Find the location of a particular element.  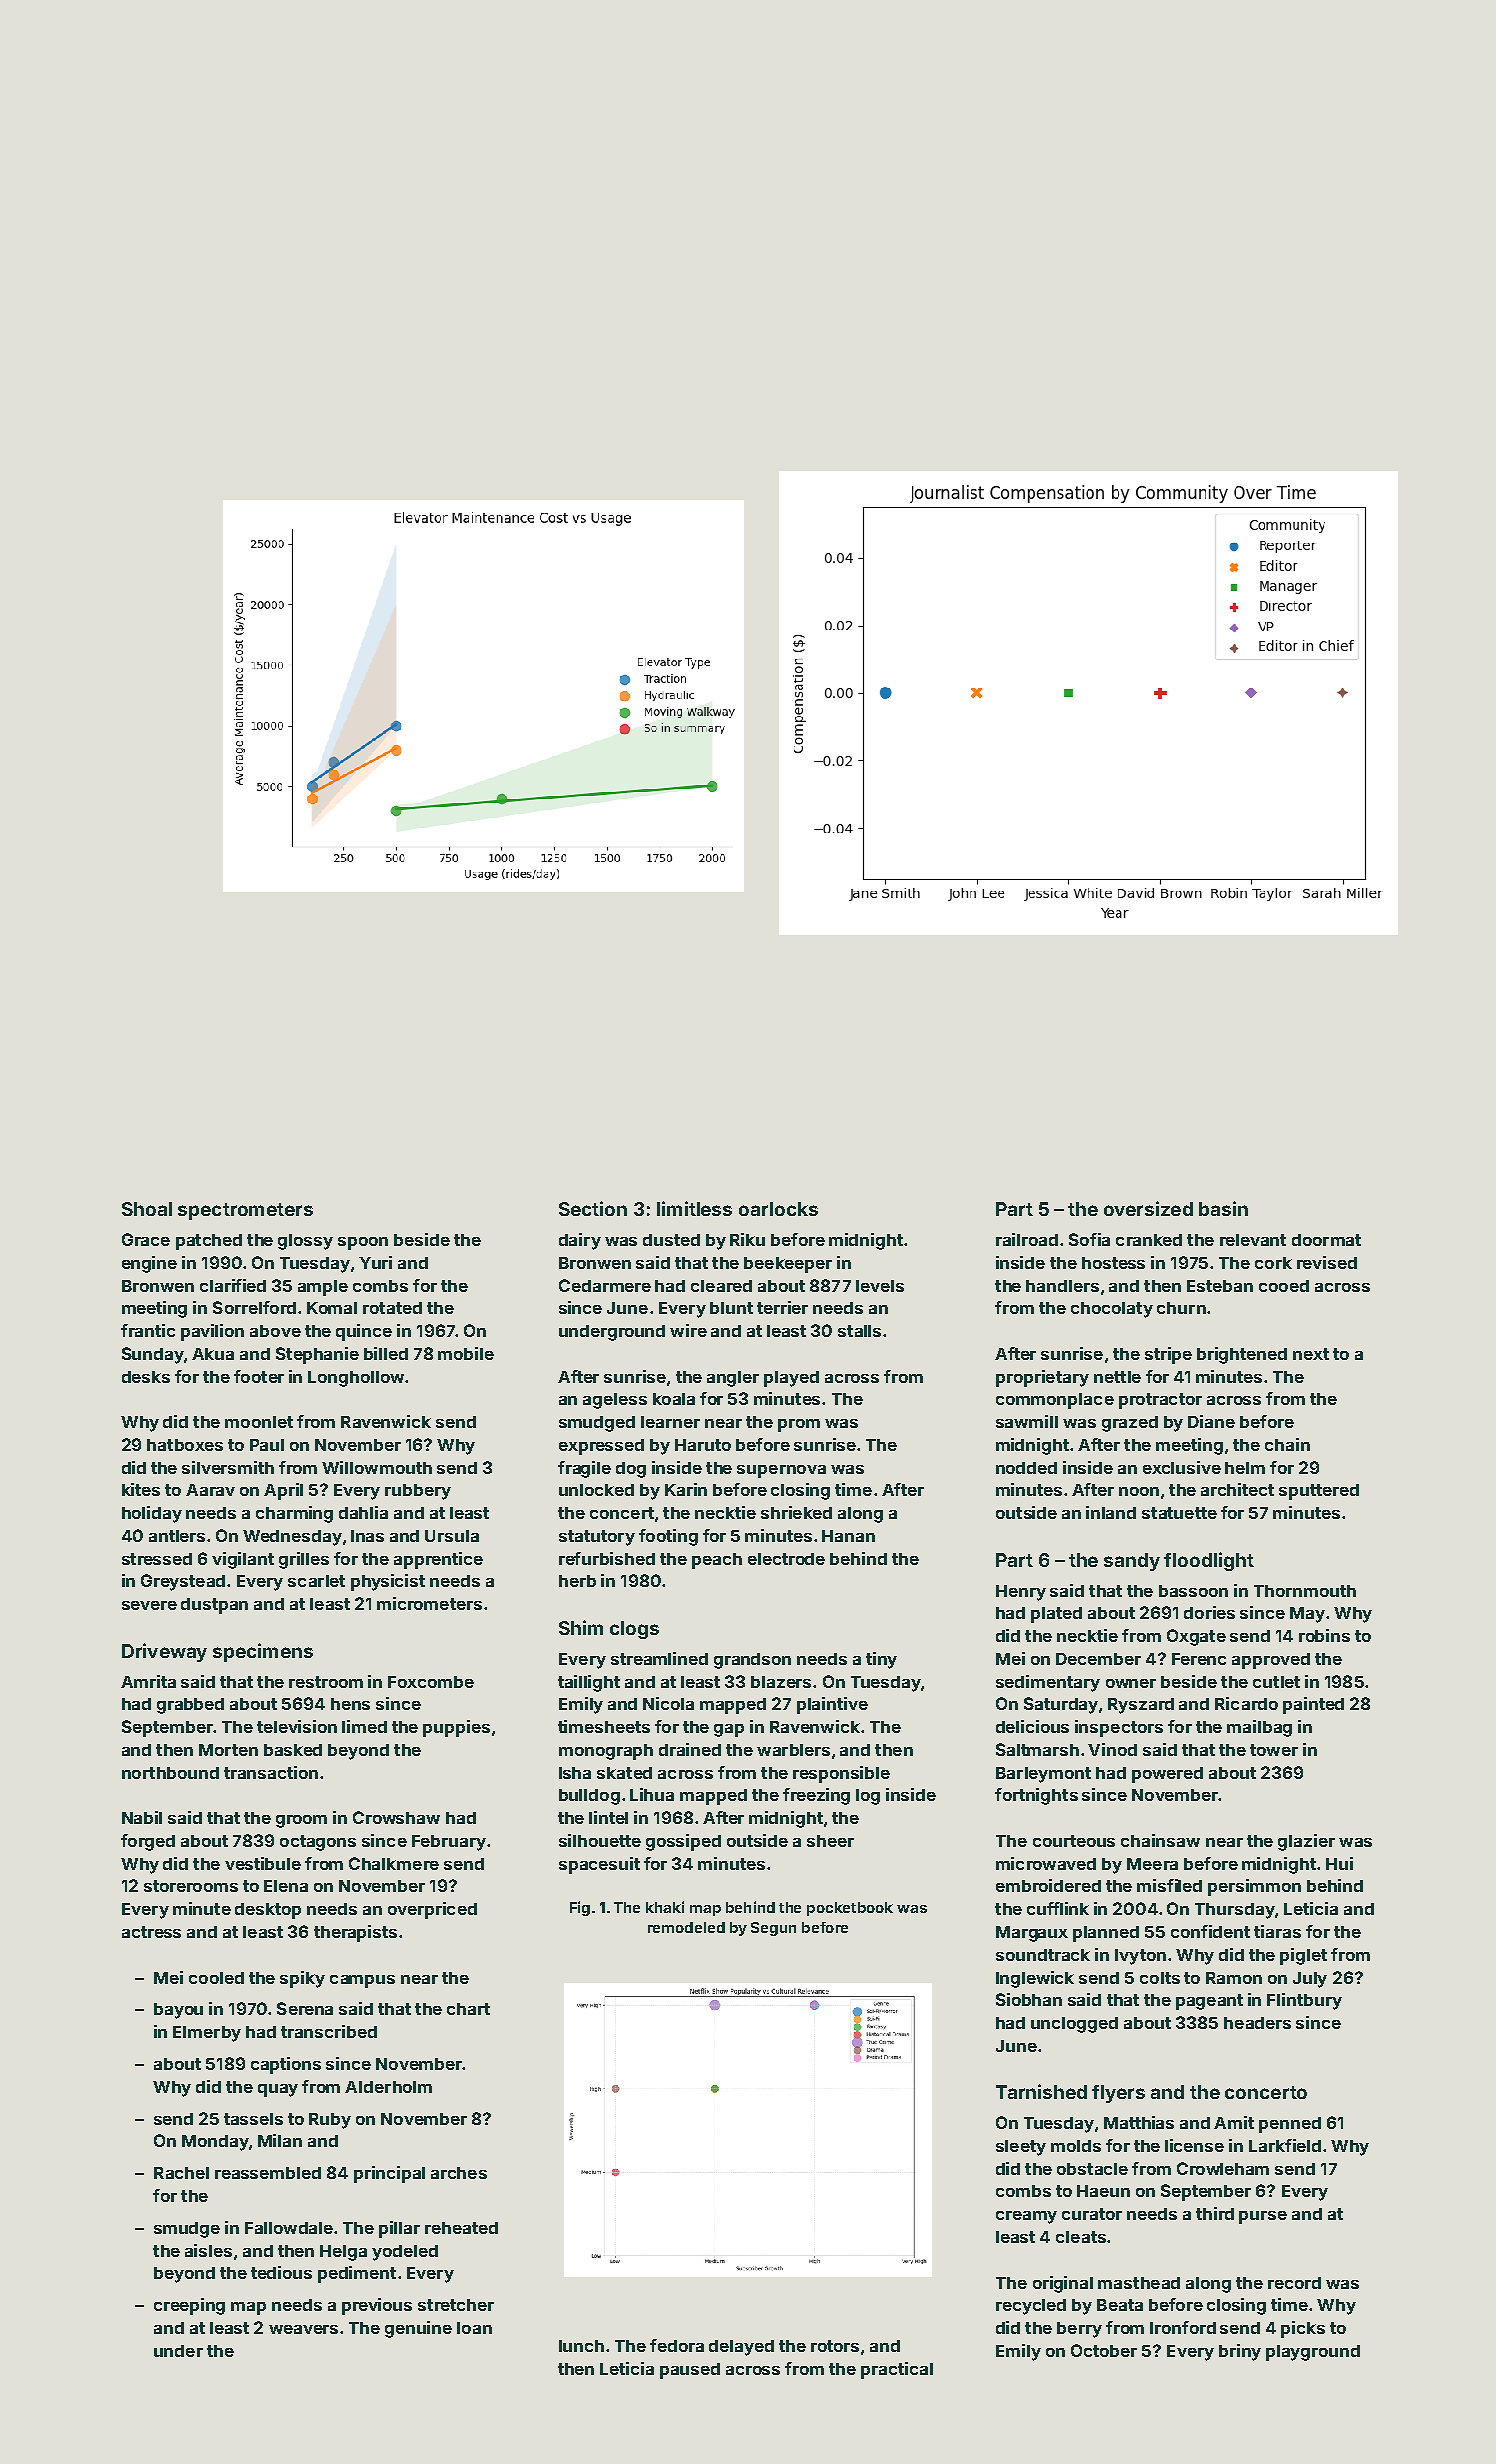

Amit is located at coordinates (1234, 2122).
